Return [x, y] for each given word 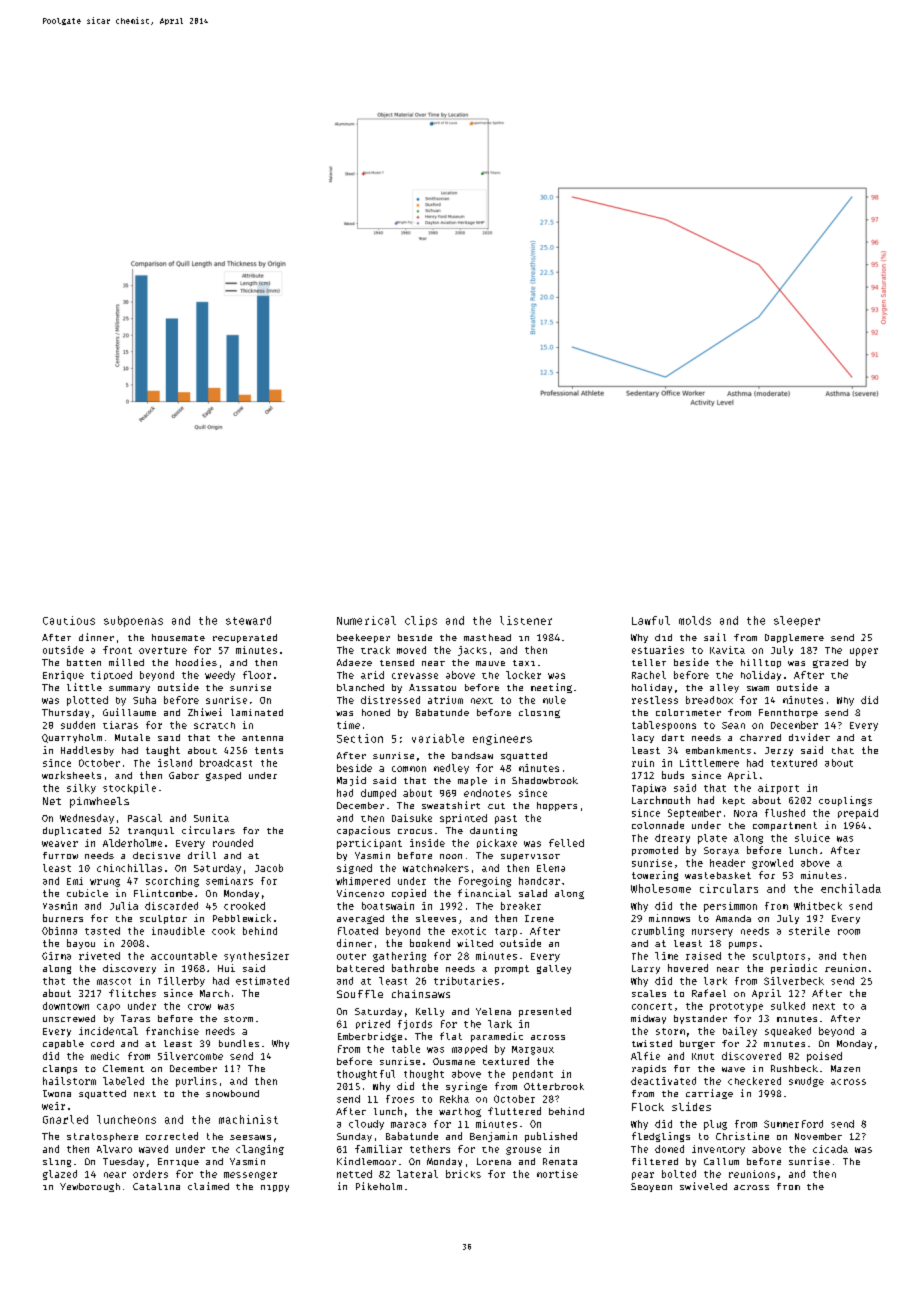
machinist [248, 1119]
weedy [220, 676]
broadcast [226, 763]
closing [539, 713]
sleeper [797, 621]
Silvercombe [190, 1056]
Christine [742, 1136]
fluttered [514, 1111]
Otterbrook [554, 1086]
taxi [524, 663]
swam [758, 688]
